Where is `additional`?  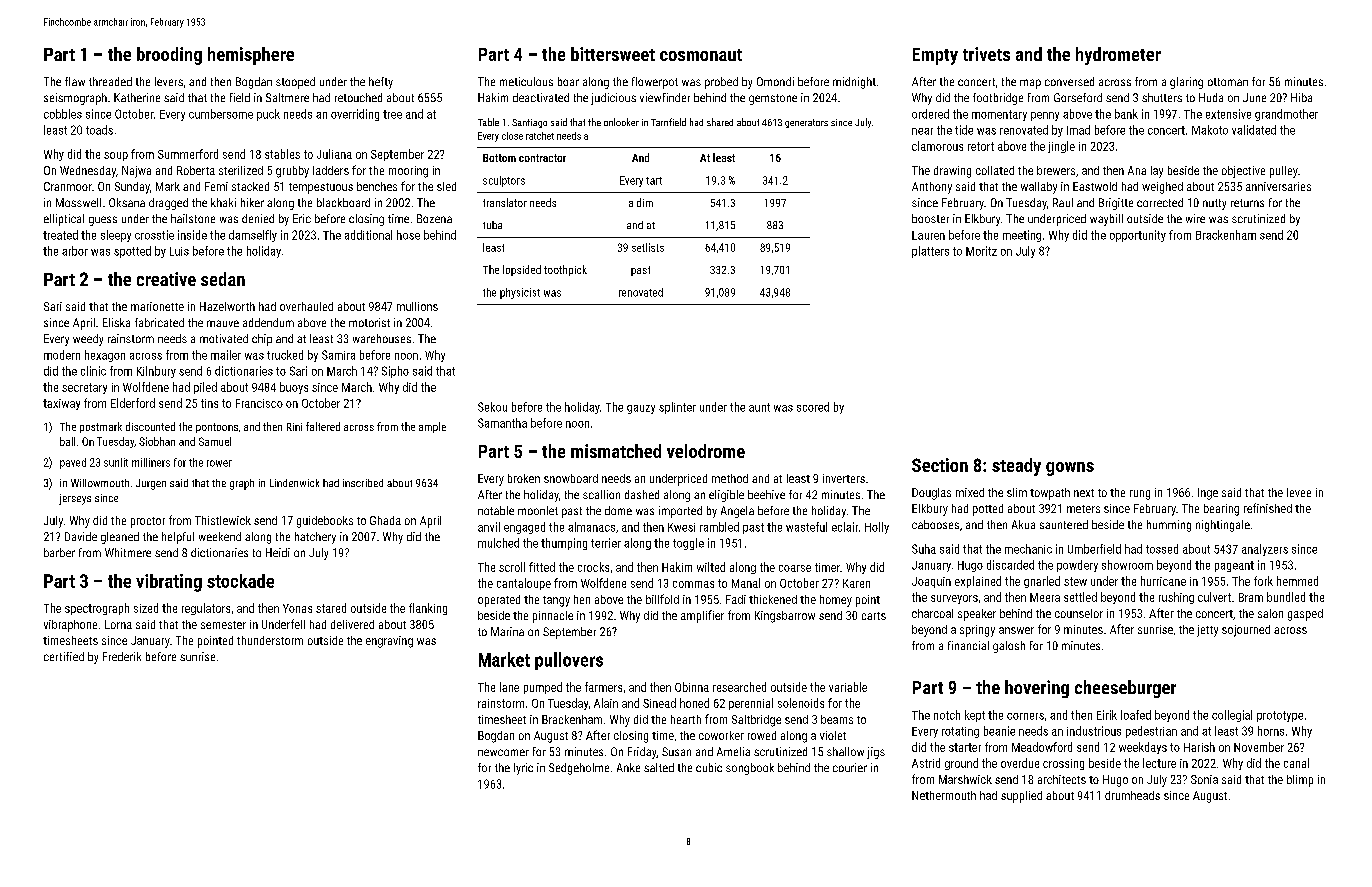
additional is located at coordinates (368, 235).
